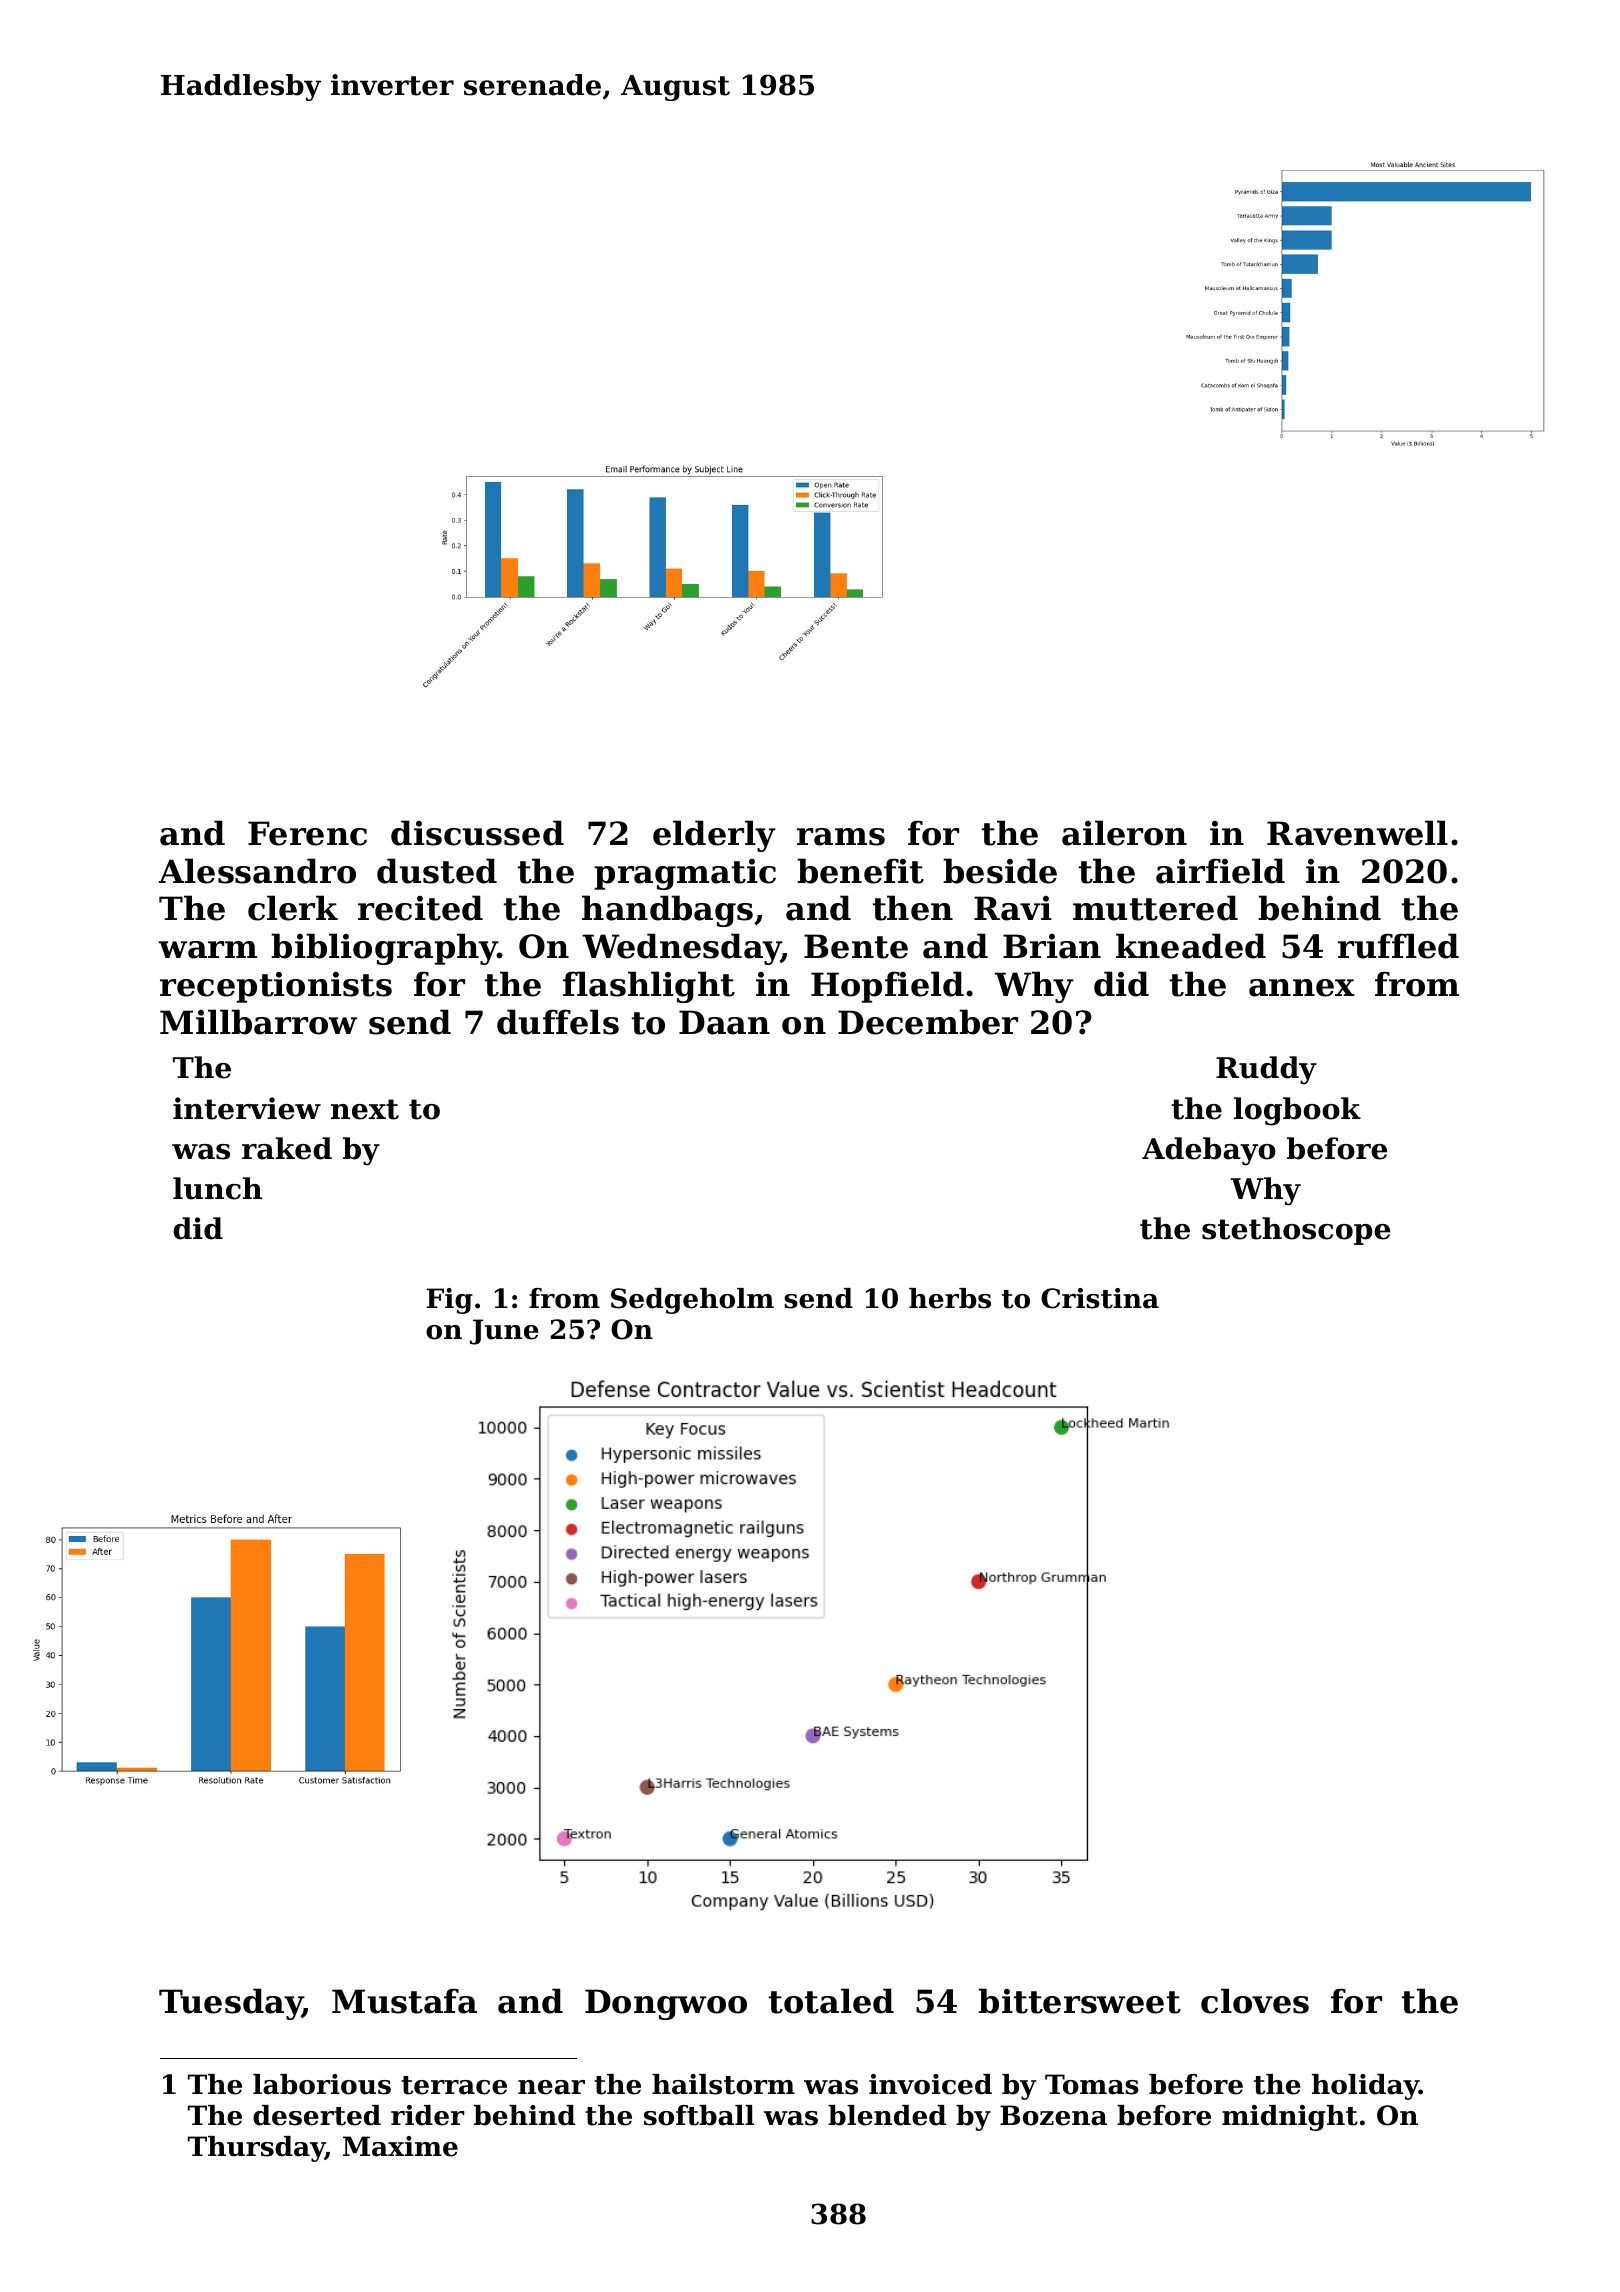 This image has height=2292, width=1620. I want to click on lunch, so click(217, 1188).
